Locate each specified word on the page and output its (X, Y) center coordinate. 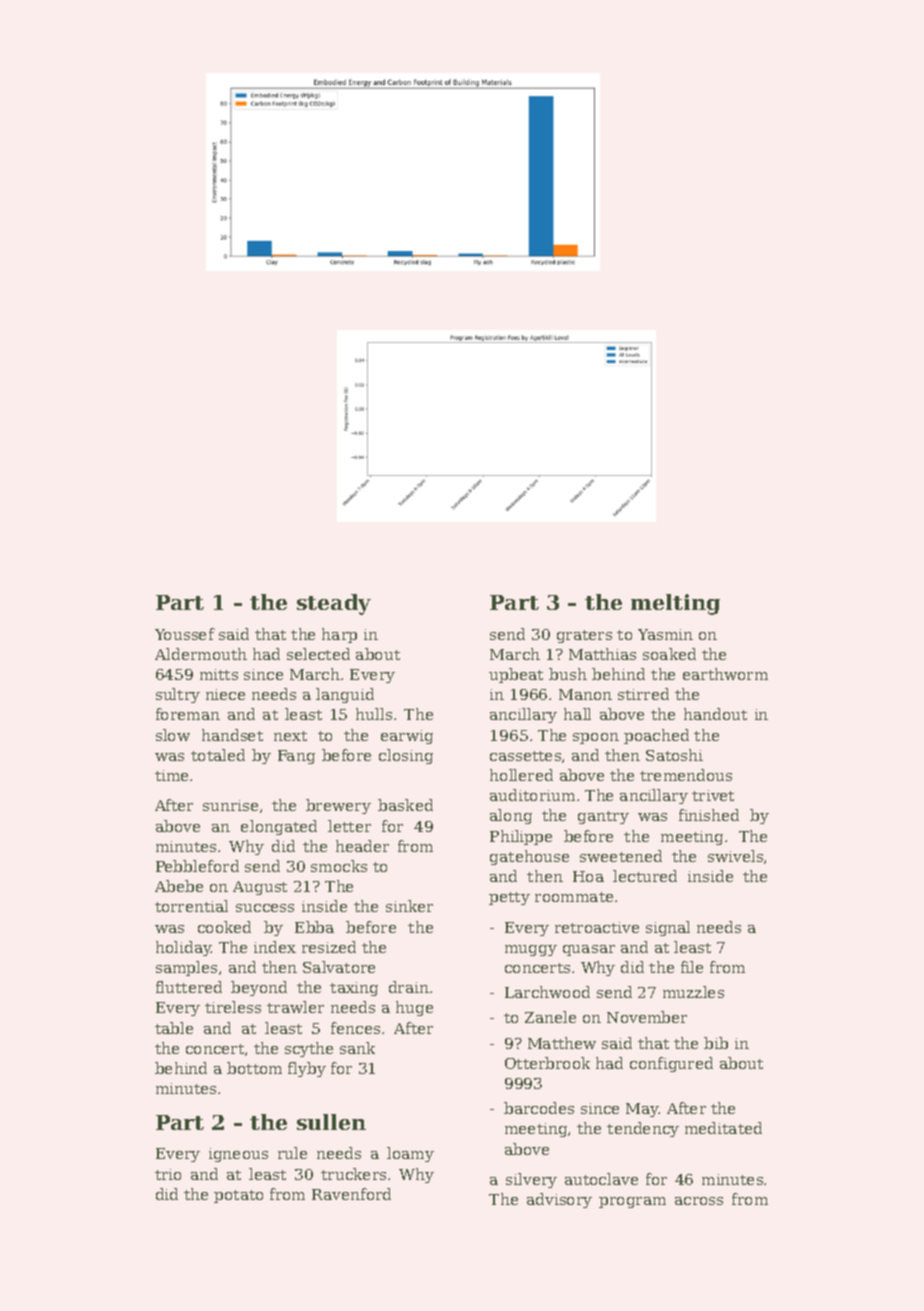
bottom (254, 1068)
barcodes (539, 1108)
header (362, 846)
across (699, 1201)
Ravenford (351, 1194)
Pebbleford (197, 866)
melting (675, 604)
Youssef (185, 634)
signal (668, 928)
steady (334, 604)
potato (238, 1196)
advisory (559, 1200)
